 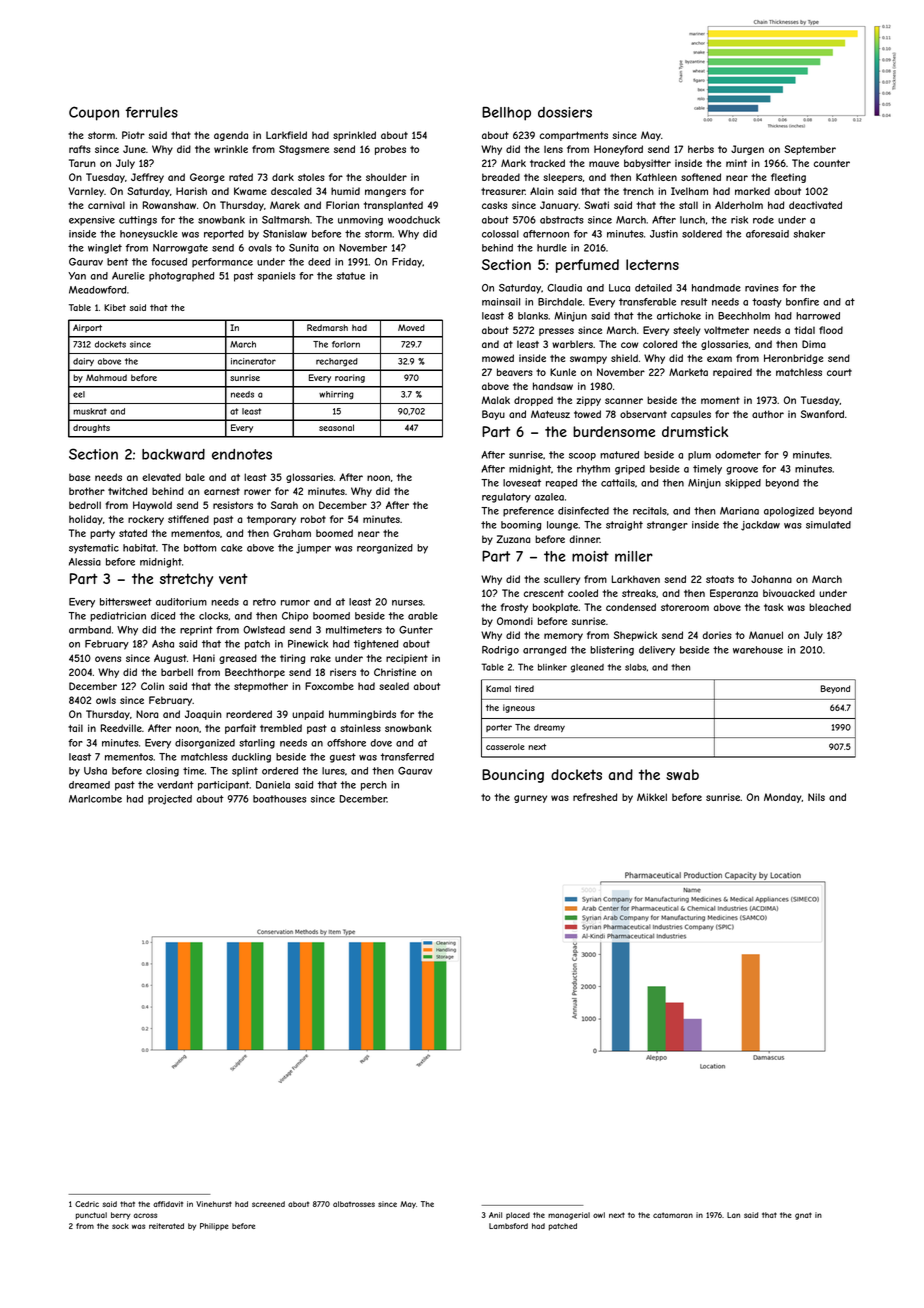 What do you see at coordinates (673, 1215) in the screenshot?
I see `catamaran` at bounding box center [673, 1215].
